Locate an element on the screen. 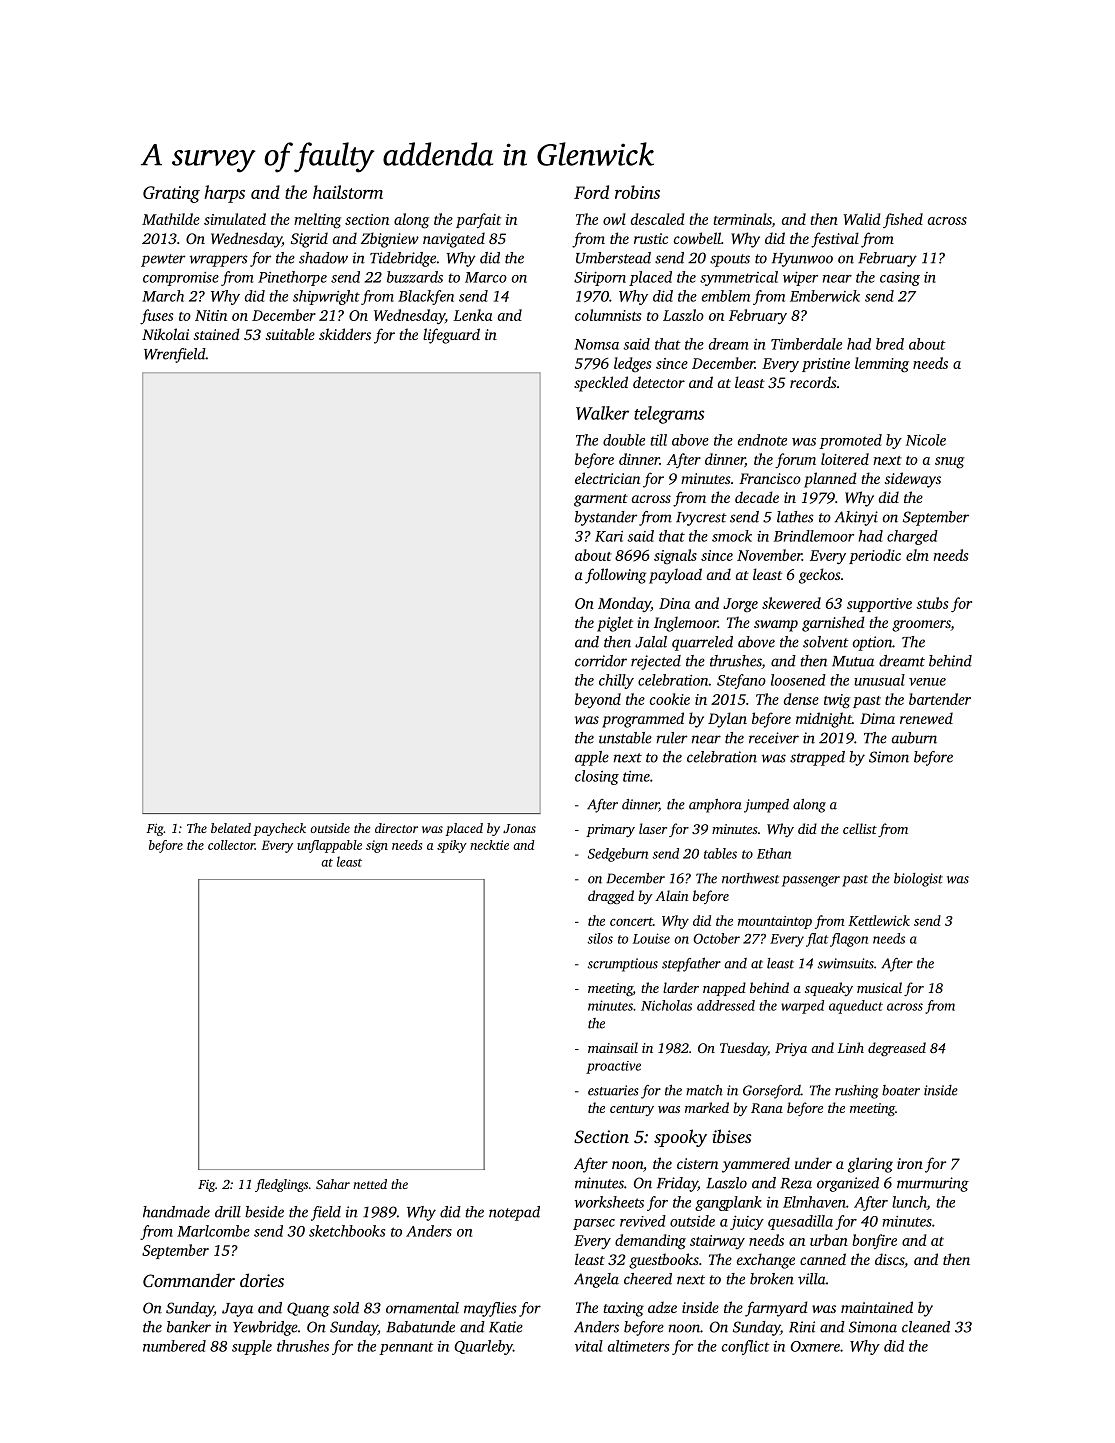 The width and height of the screenshot is (1115, 1443). geckos is located at coordinates (820, 576).
